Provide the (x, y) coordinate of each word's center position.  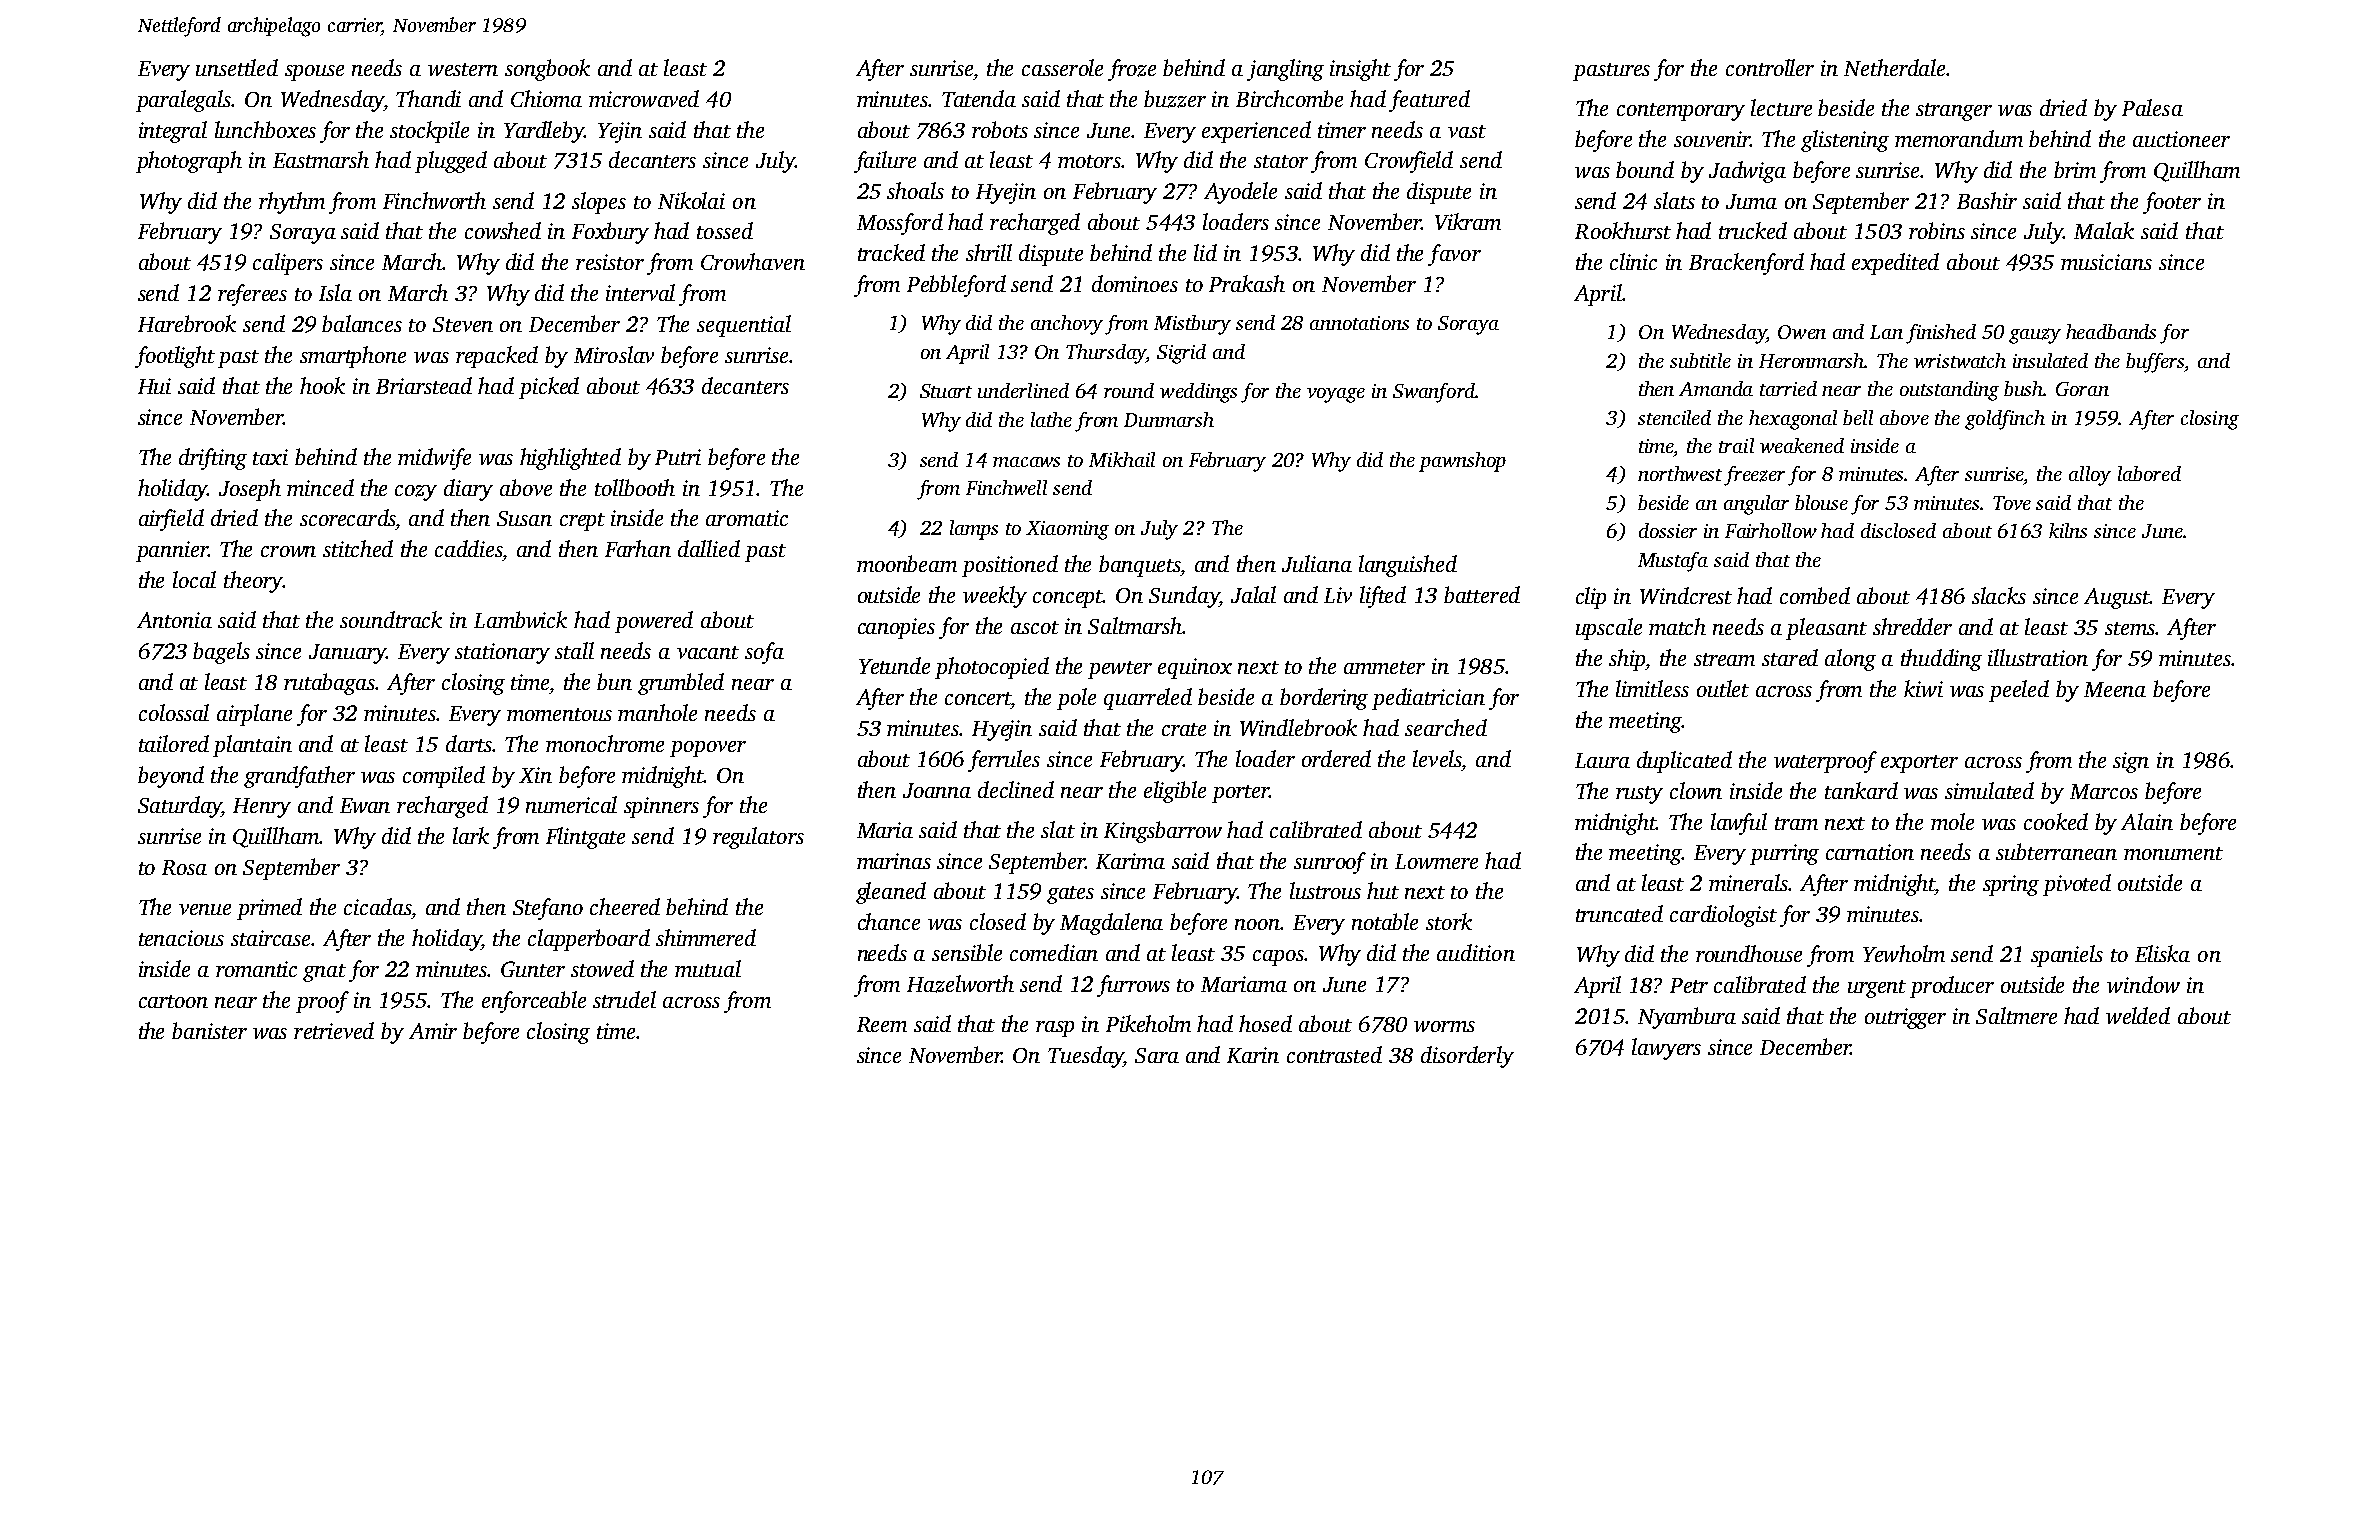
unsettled (237, 67)
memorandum (1959, 138)
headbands (2111, 331)
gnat (324, 973)
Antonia (174, 620)
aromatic (747, 518)
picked (549, 388)
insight (1360, 70)
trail (1736, 445)
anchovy (1067, 325)
